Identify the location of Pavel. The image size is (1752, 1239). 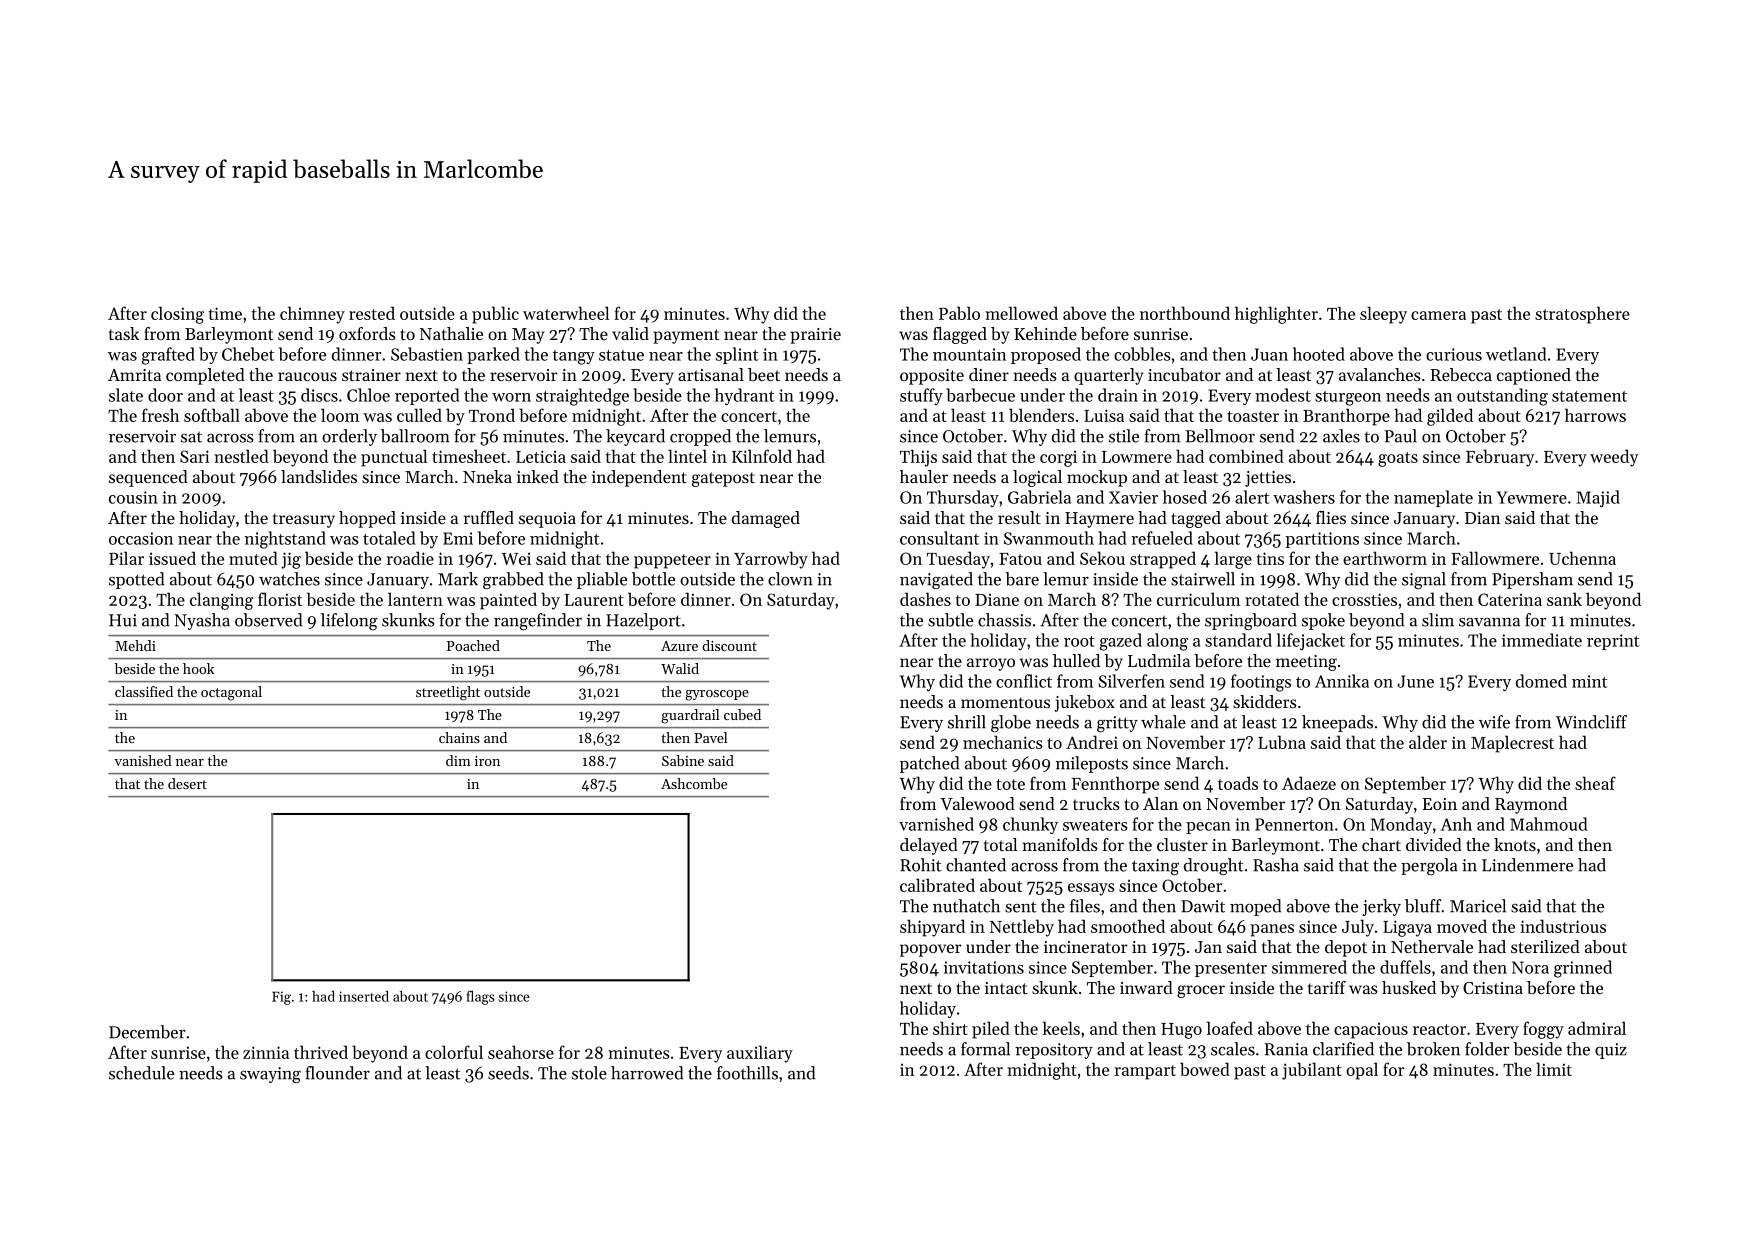
(710, 737).
